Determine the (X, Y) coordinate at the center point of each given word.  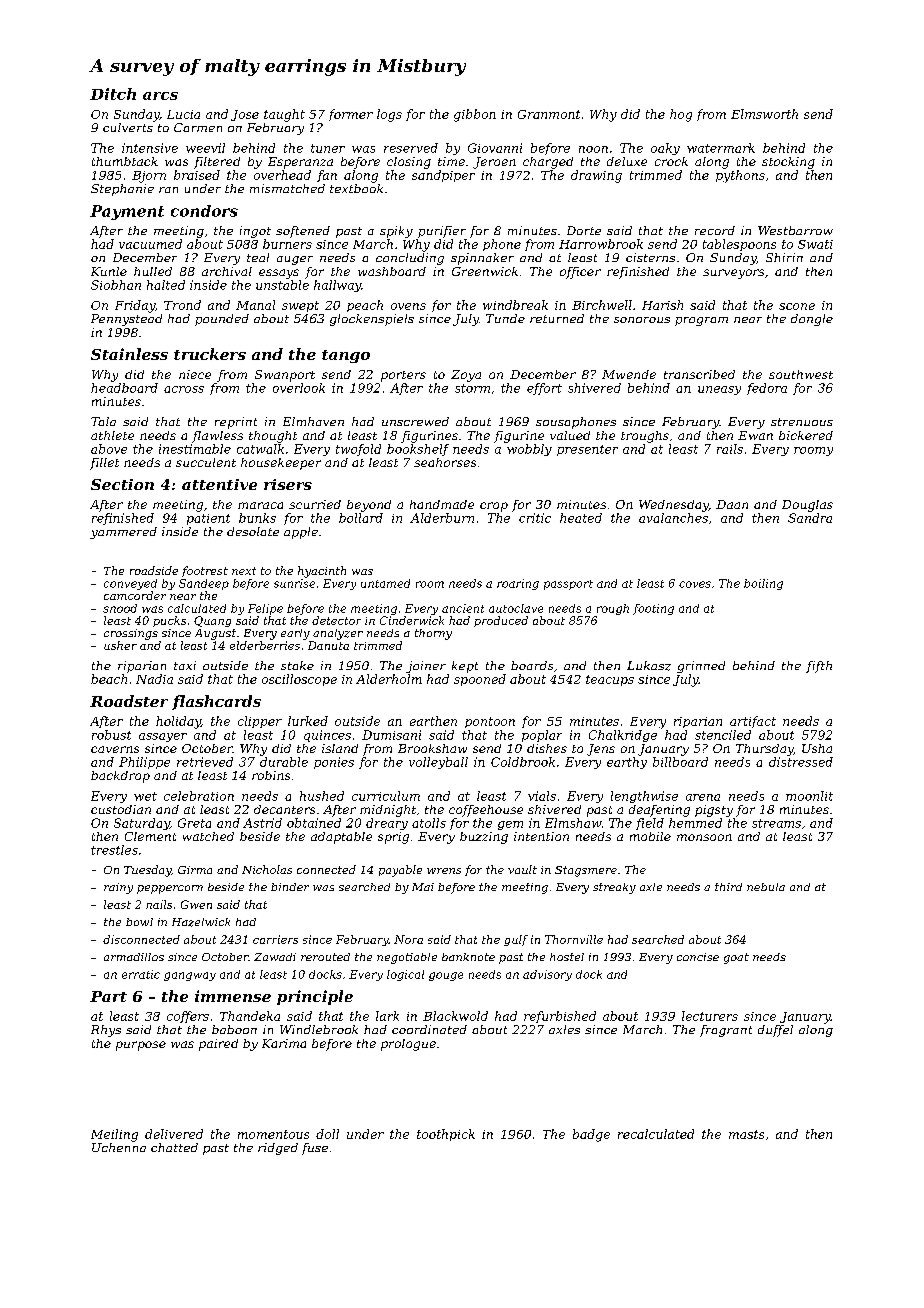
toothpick (446, 1135)
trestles (114, 850)
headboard (124, 388)
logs (389, 115)
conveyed (130, 584)
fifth (819, 667)
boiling (763, 584)
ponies (334, 763)
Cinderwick (412, 620)
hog (681, 115)
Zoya (466, 376)
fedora (767, 389)
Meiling (114, 1135)
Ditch (113, 94)
